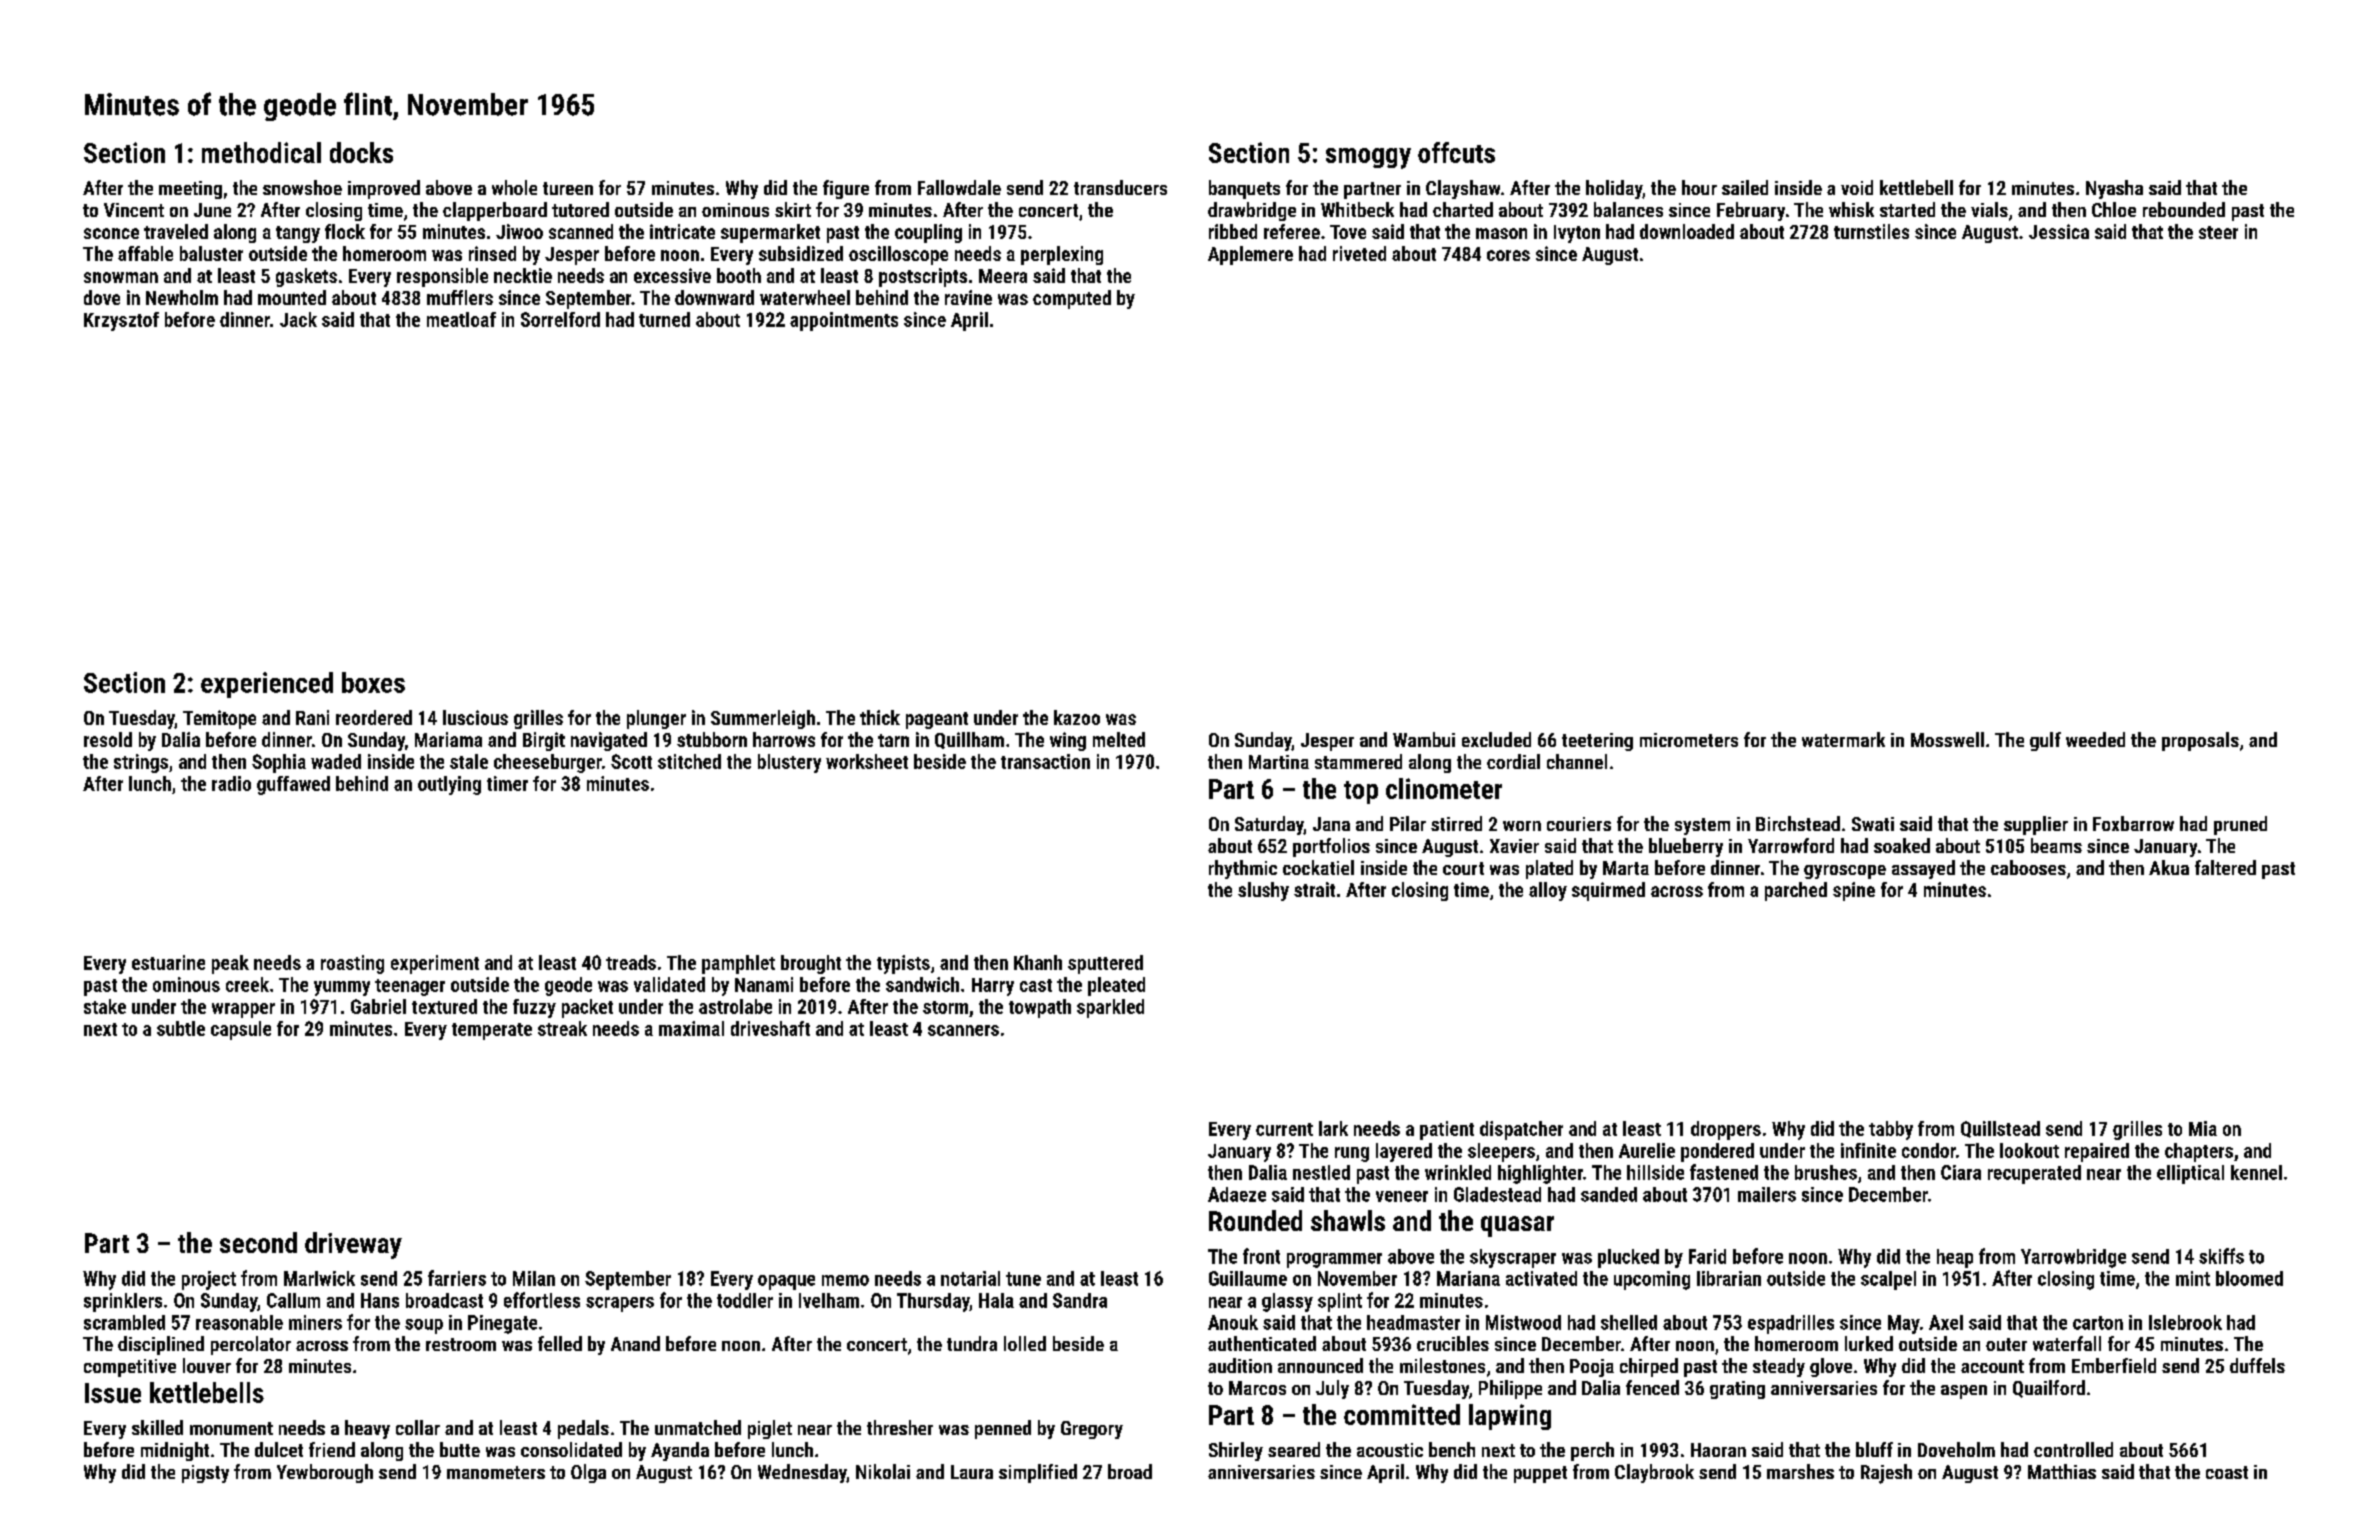  What do you see at coordinates (306, 277) in the screenshot?
I see `gaskets` at bounding box center [306, 277].
